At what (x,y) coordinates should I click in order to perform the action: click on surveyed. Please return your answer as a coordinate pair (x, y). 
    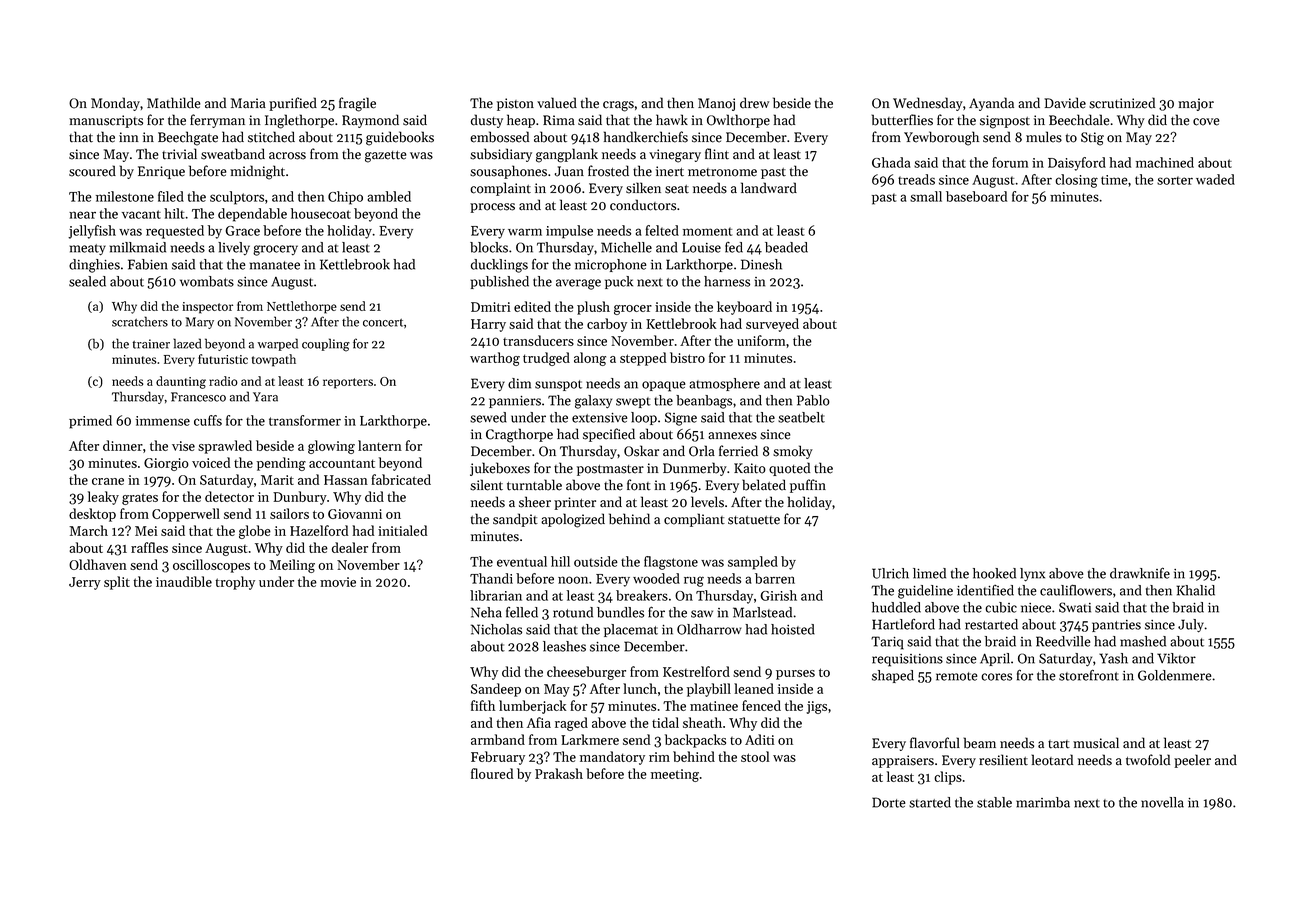
    Looking at the image, I should click on (772, 325).
